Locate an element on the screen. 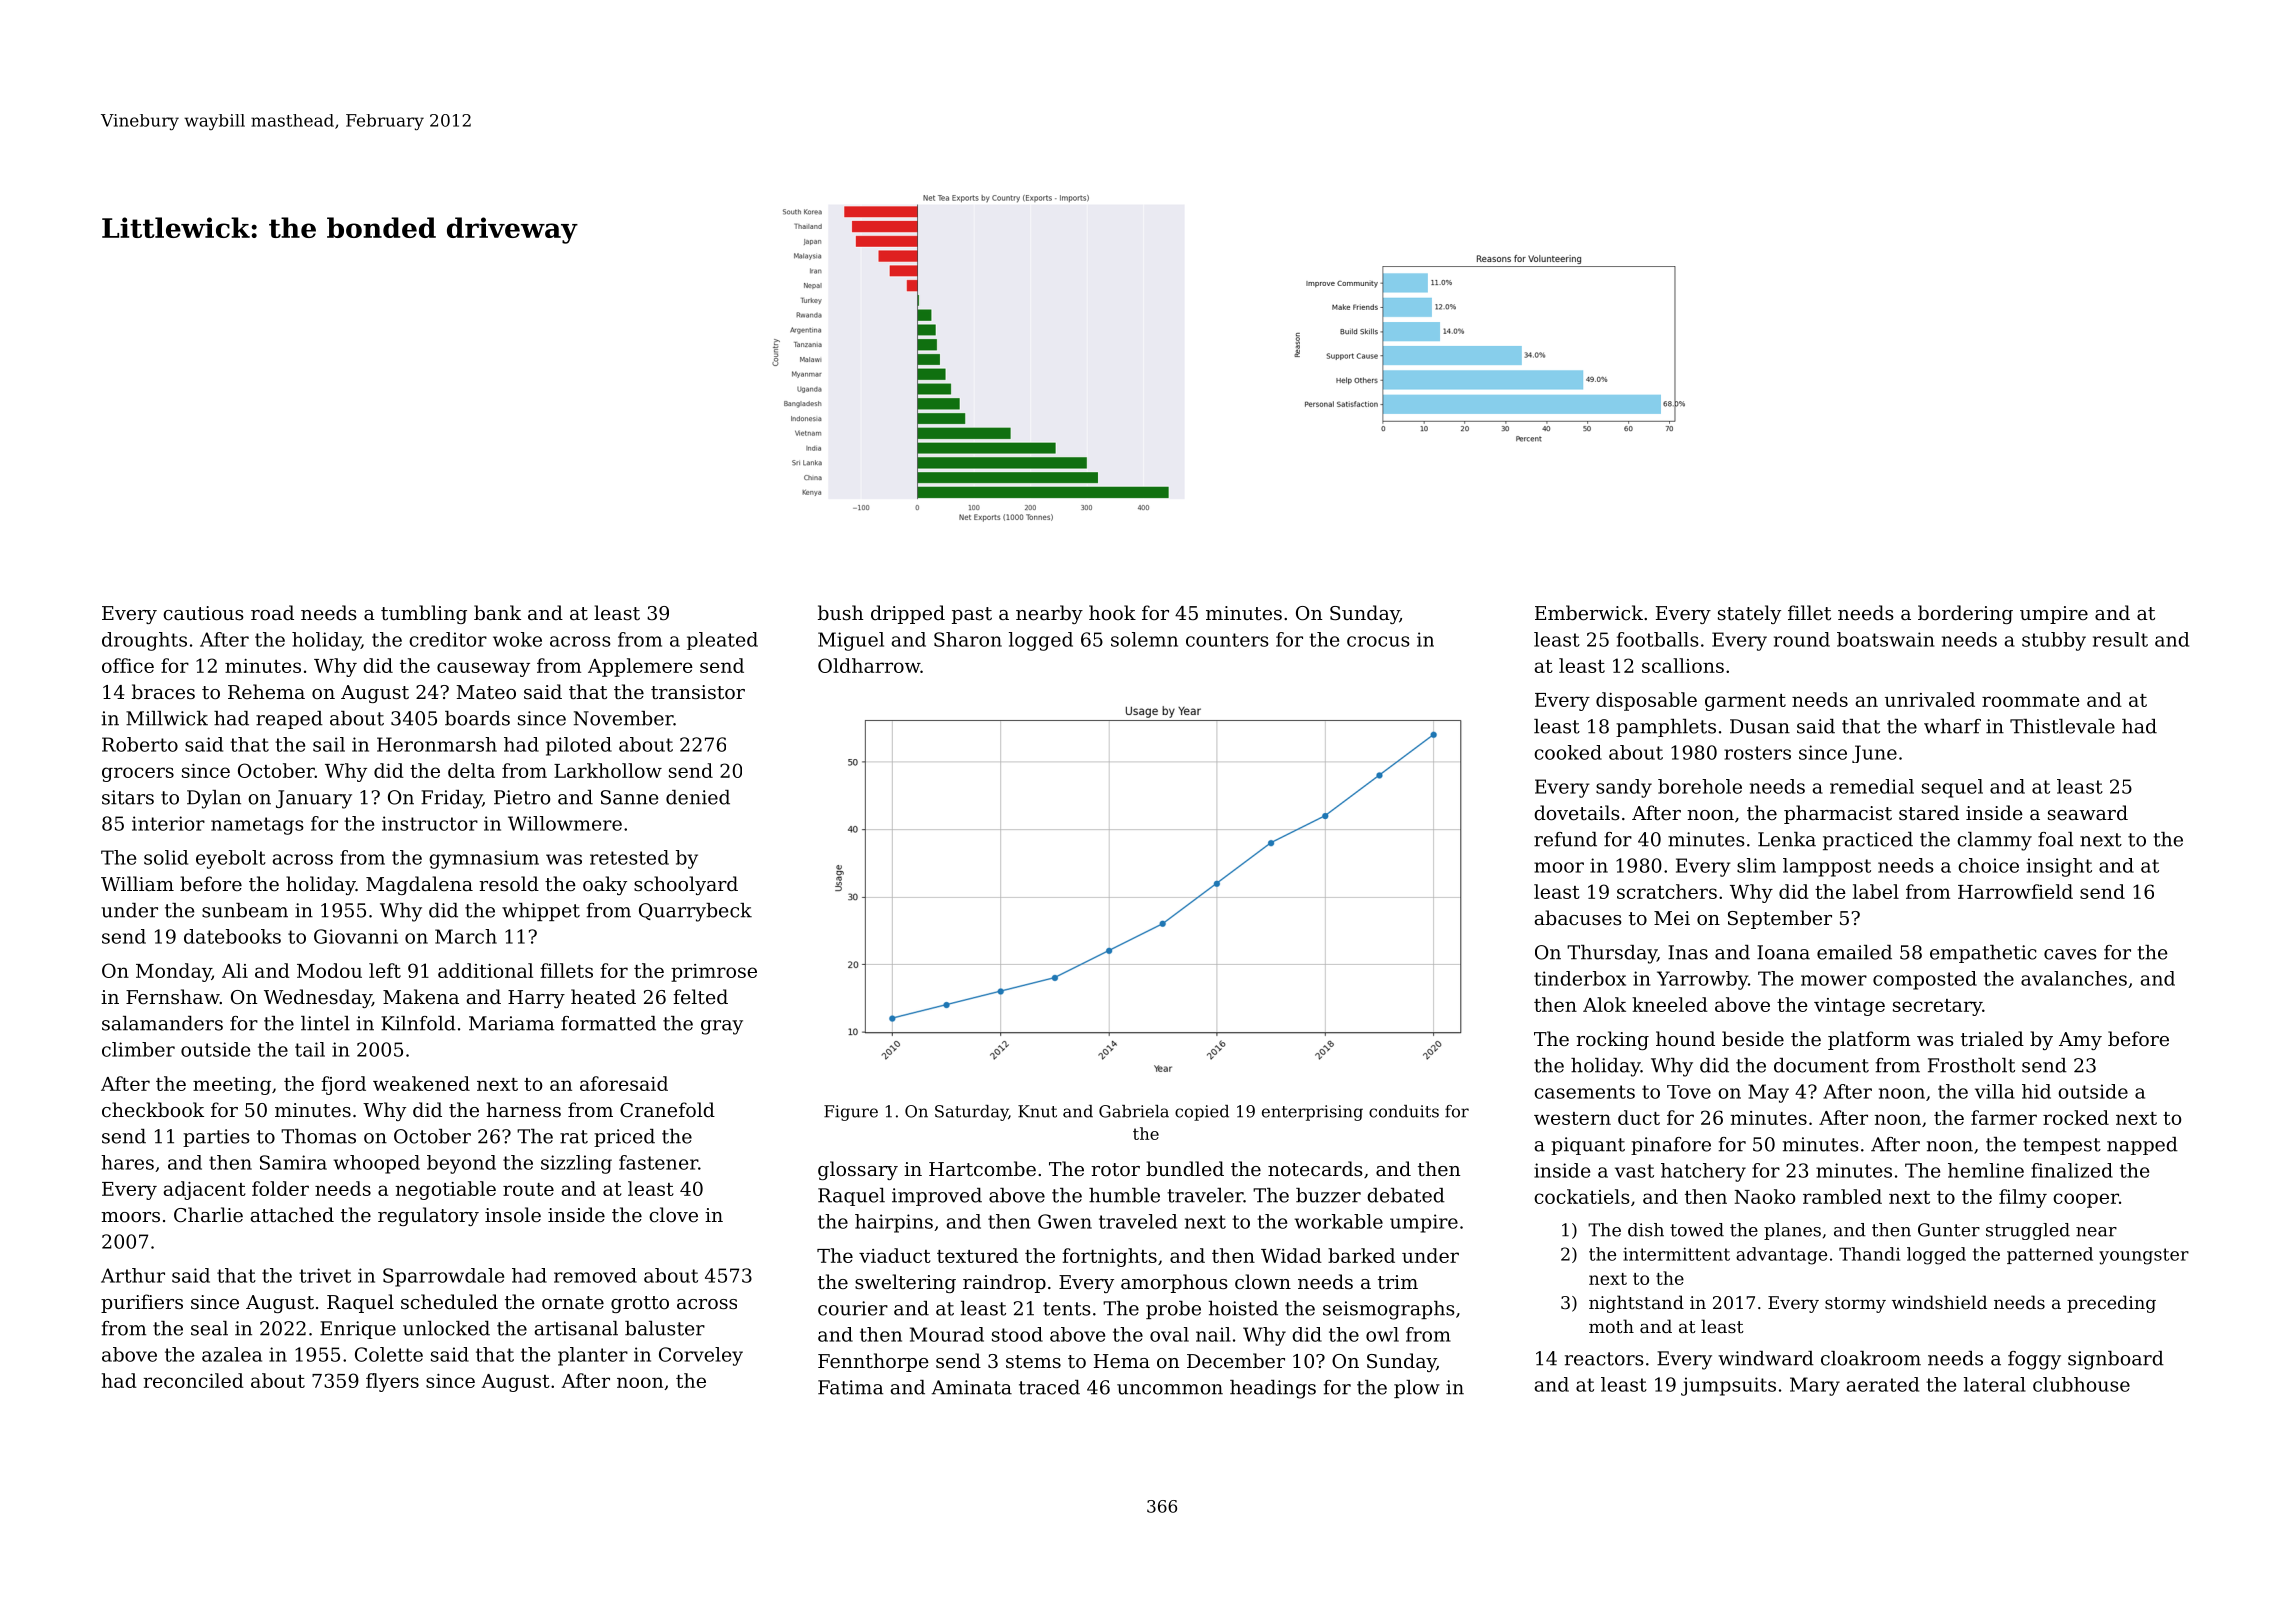 This screenshot has height=1620, width=2292. lintel is located at coordinates (325, 1023).
